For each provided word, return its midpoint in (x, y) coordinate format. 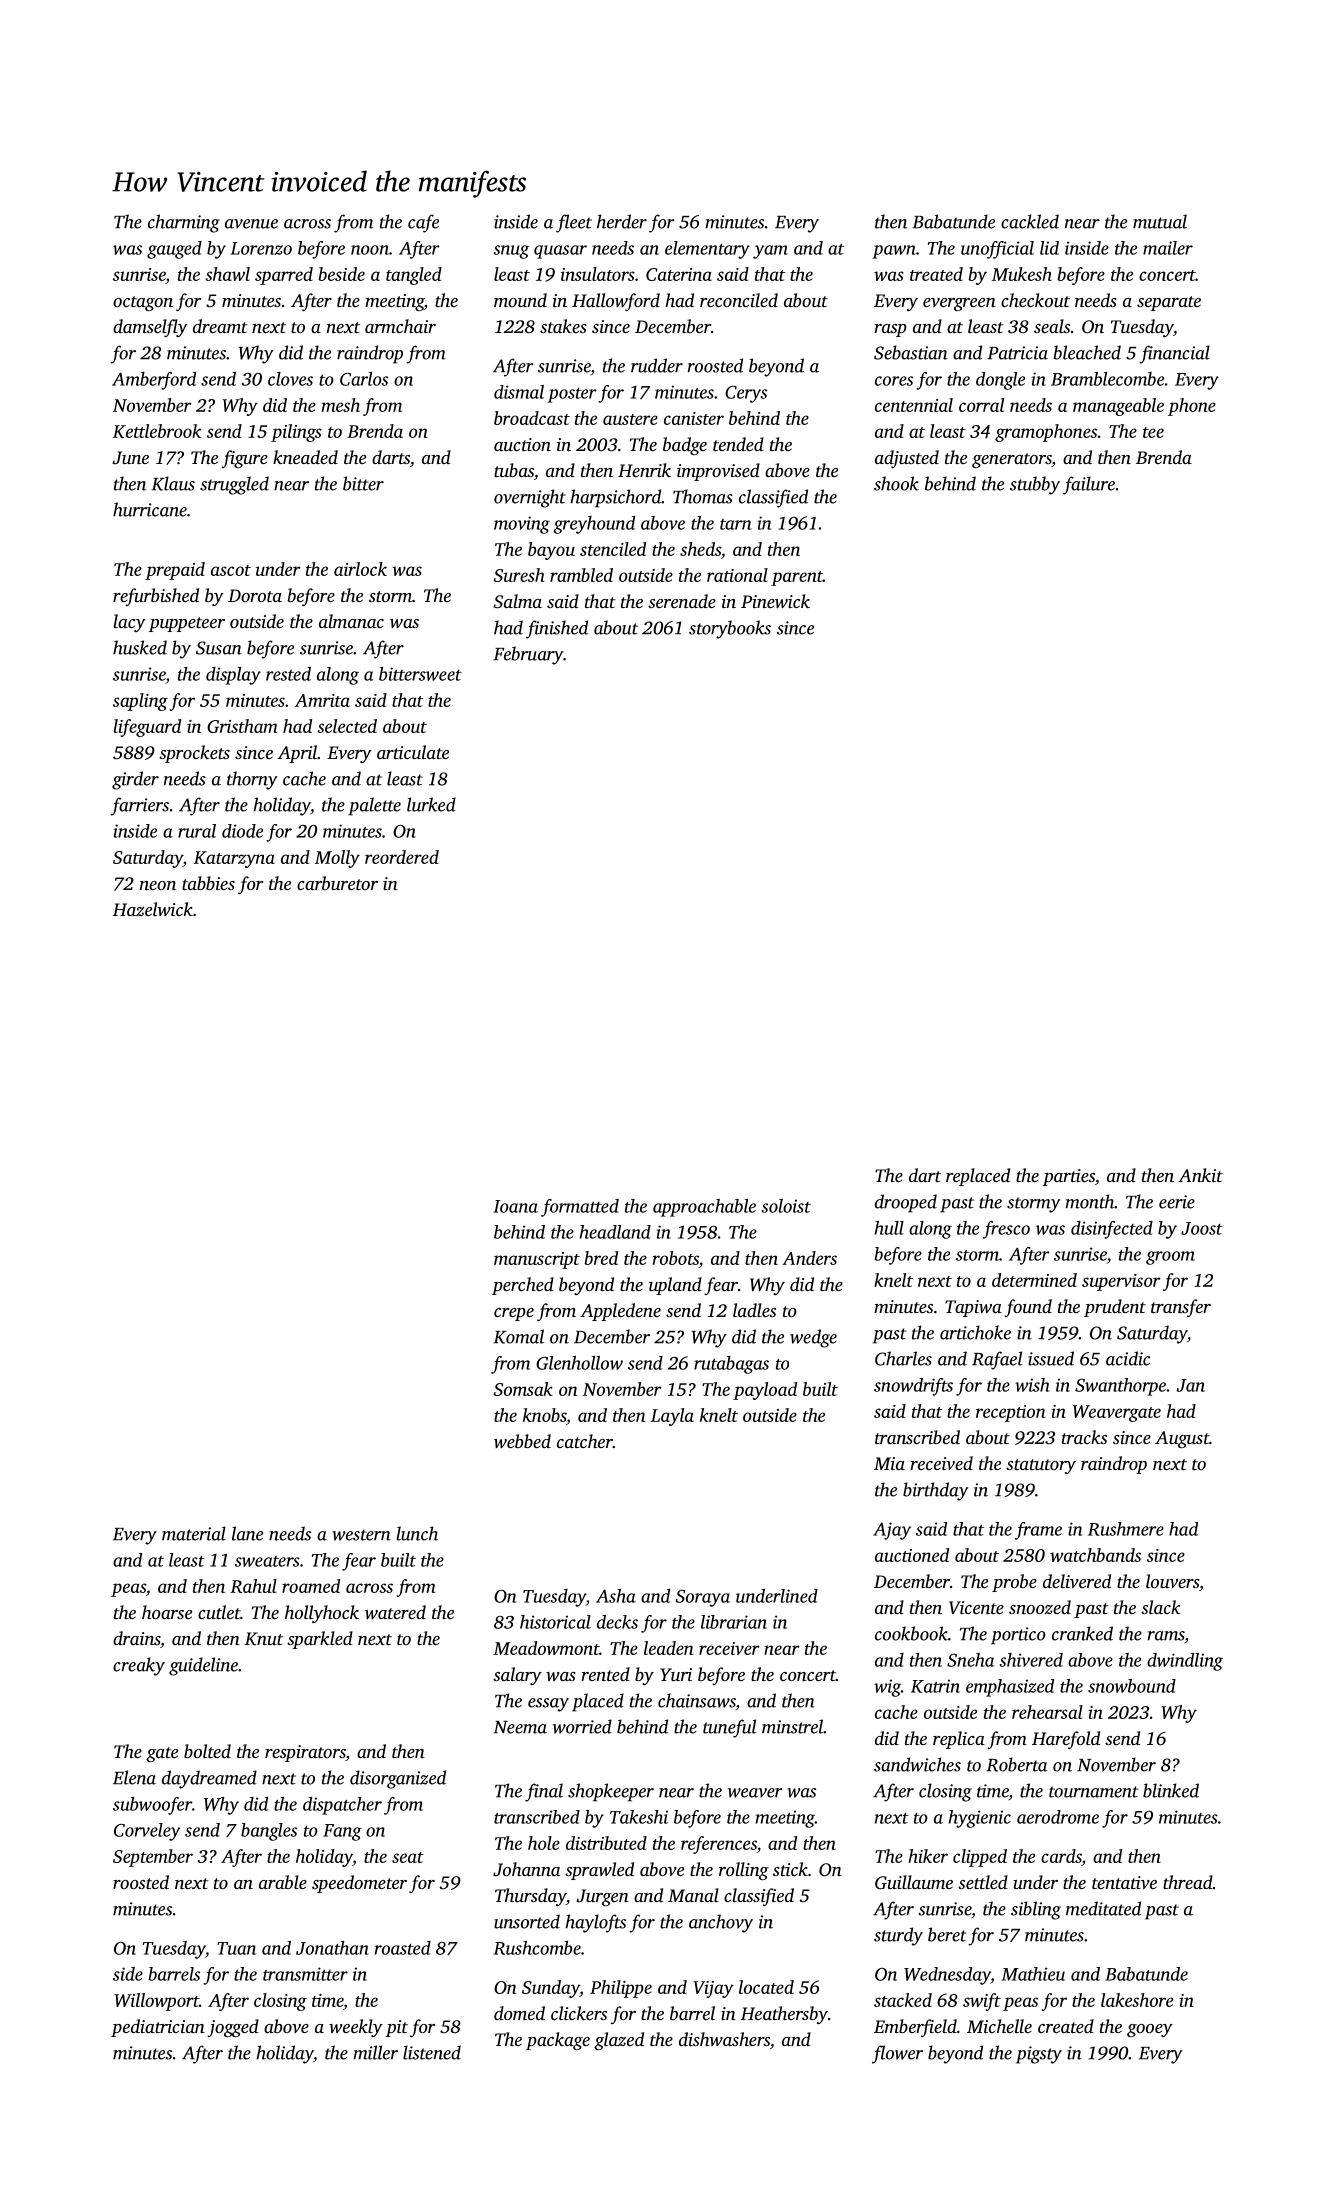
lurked (431, 804)
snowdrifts (913, 1387)
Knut (264, 1639)
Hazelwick (153, 909)
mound (520, 300)
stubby (1035, 485)
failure (1089, 485)
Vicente (976, 1608)
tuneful (730, 1728)
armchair (400, 326)
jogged (233, 2028)
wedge (813, 1338)
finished (557, 629)
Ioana (515, 1206)
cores (894, 381)
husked (140, 647)
